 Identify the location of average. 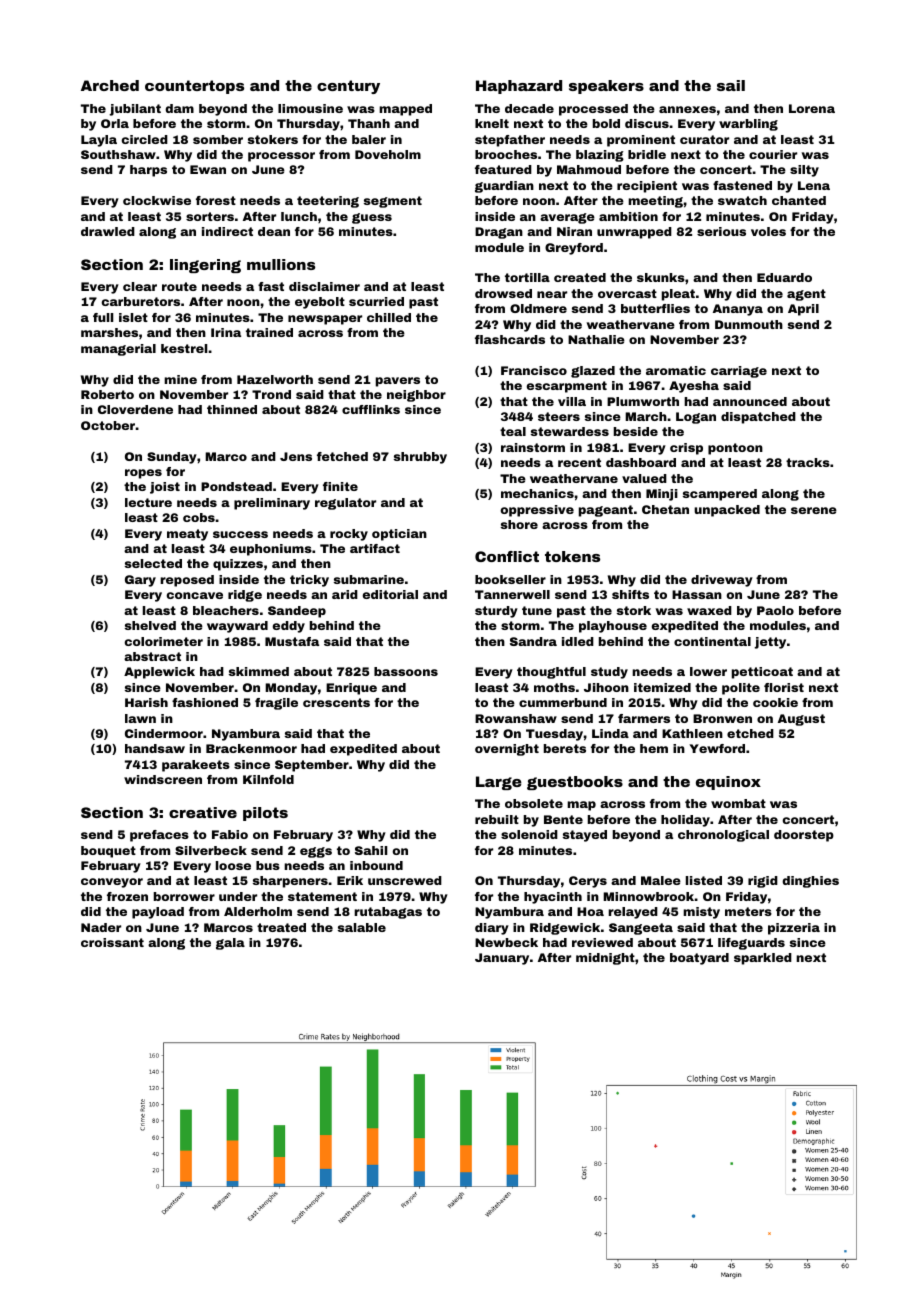
(567, 218).
